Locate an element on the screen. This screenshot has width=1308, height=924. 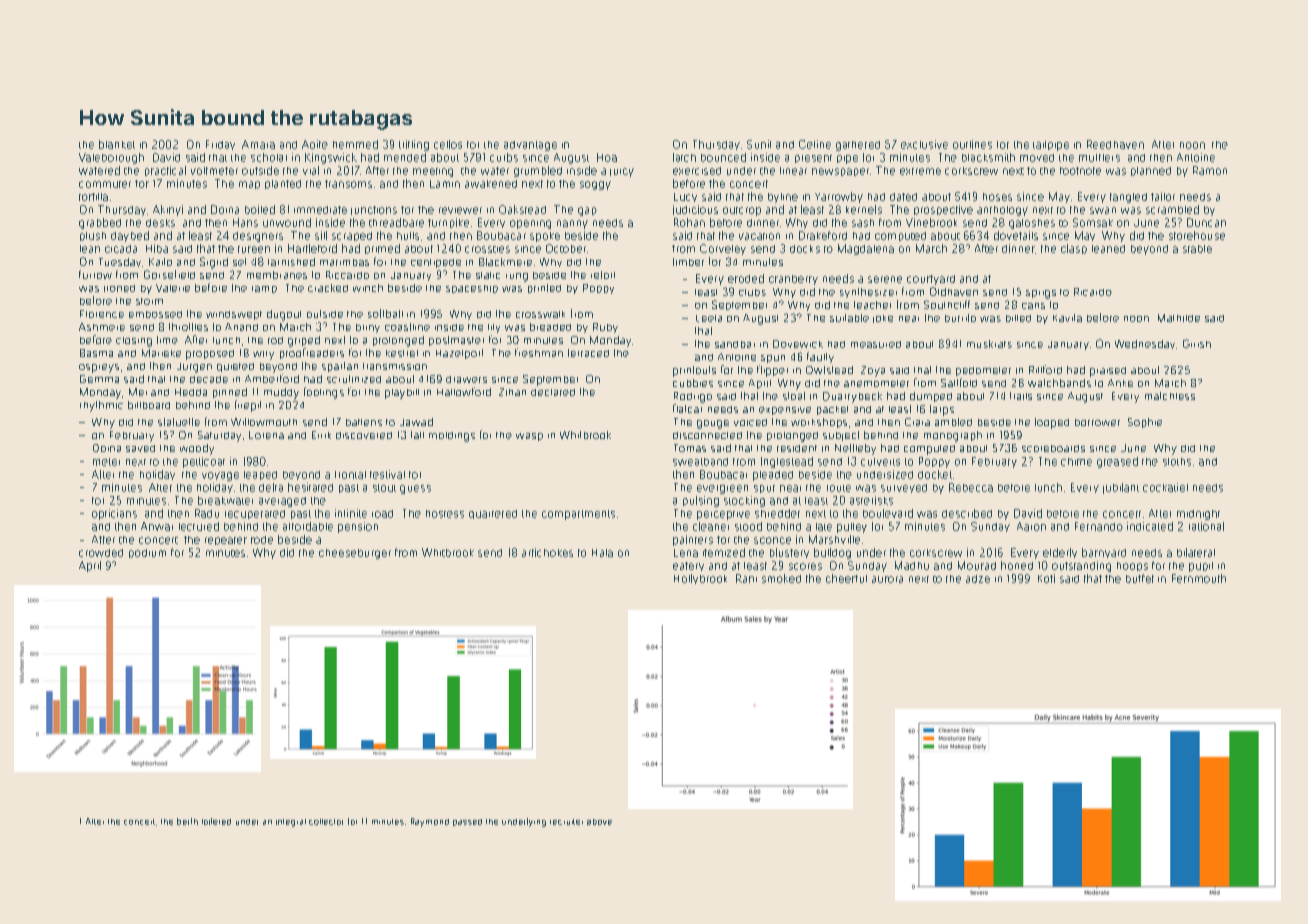
Aaron is located at coordinates (1031, 526).
